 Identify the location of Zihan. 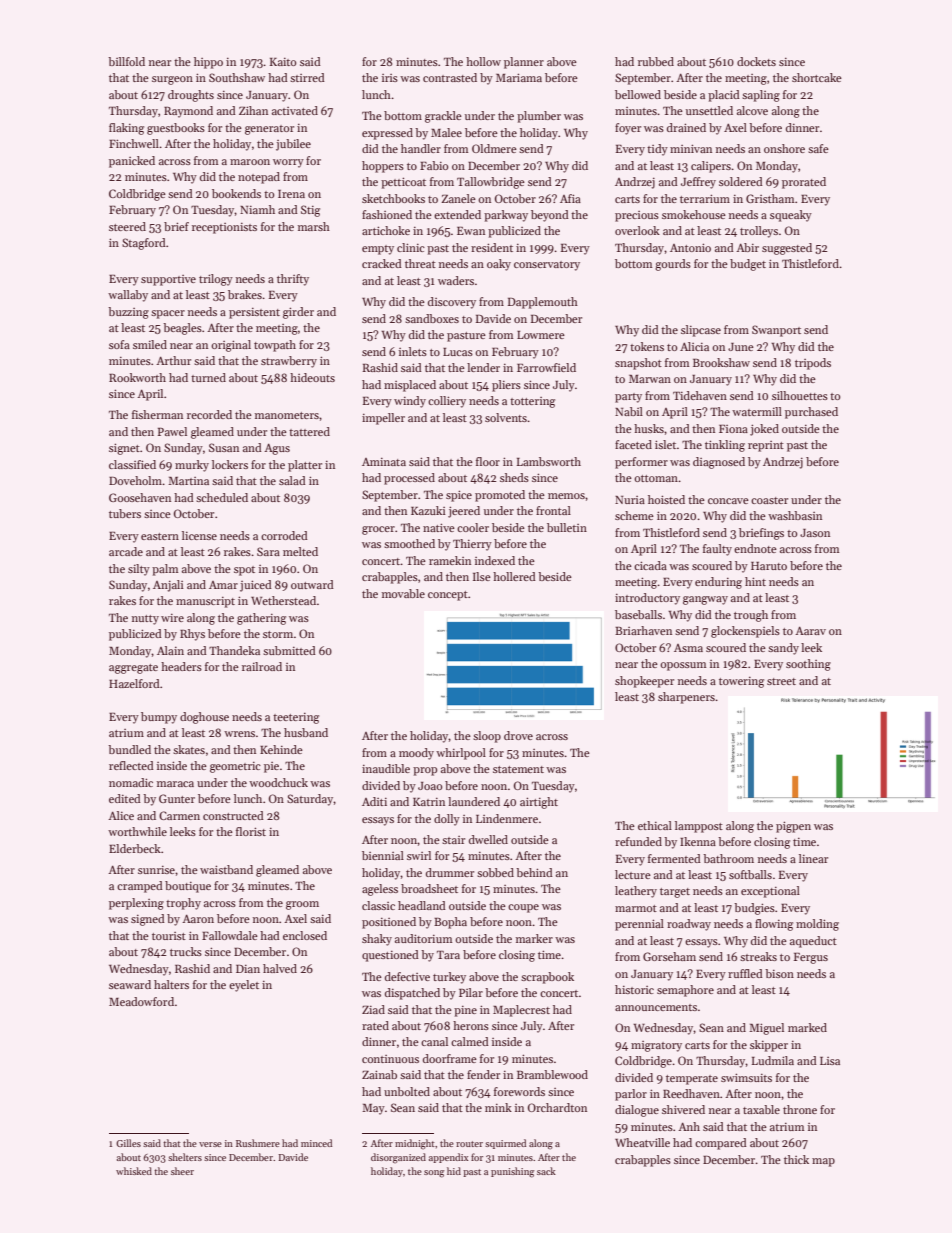
(253, 110).
